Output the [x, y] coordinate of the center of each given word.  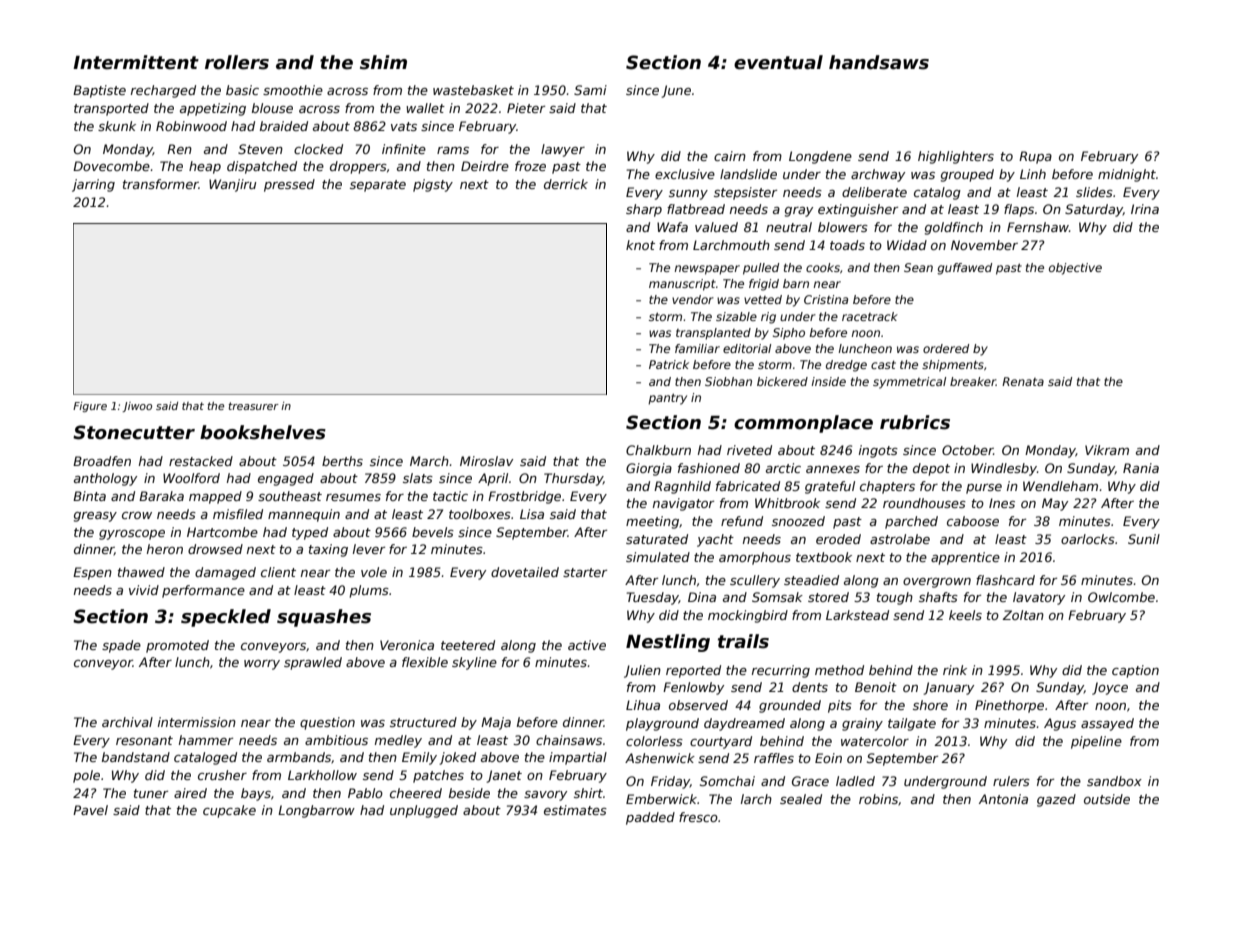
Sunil [1144, 539]
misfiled [238, 514]
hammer [206, 740]
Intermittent [136, 62]
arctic [783, 468]
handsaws [879, 62]
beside [469, 793]
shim [383, 62]
